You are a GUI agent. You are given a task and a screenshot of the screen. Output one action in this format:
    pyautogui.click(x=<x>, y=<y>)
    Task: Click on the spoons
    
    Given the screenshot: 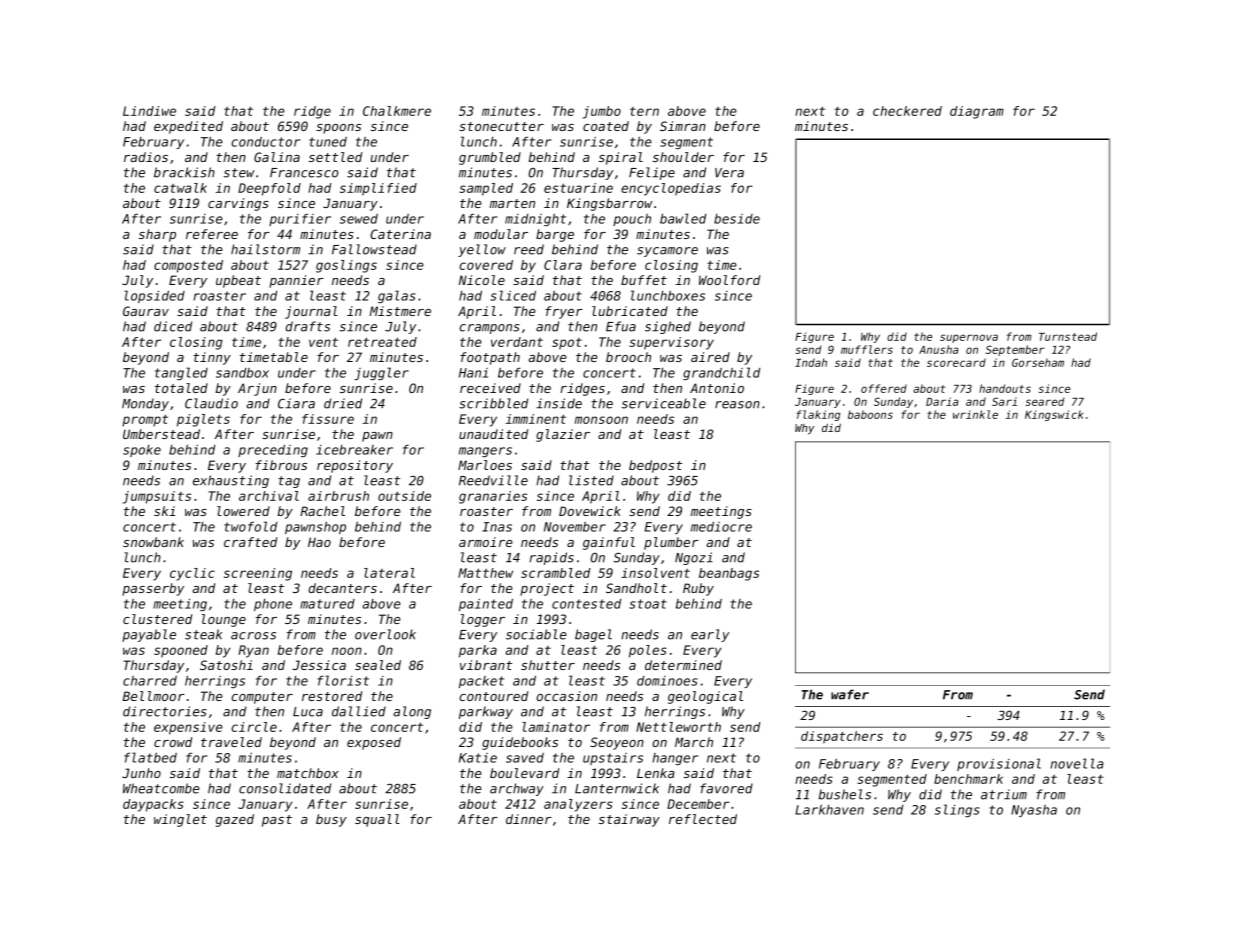 What is the action you would take?
    pyautogui.click(x=338, y=129)
